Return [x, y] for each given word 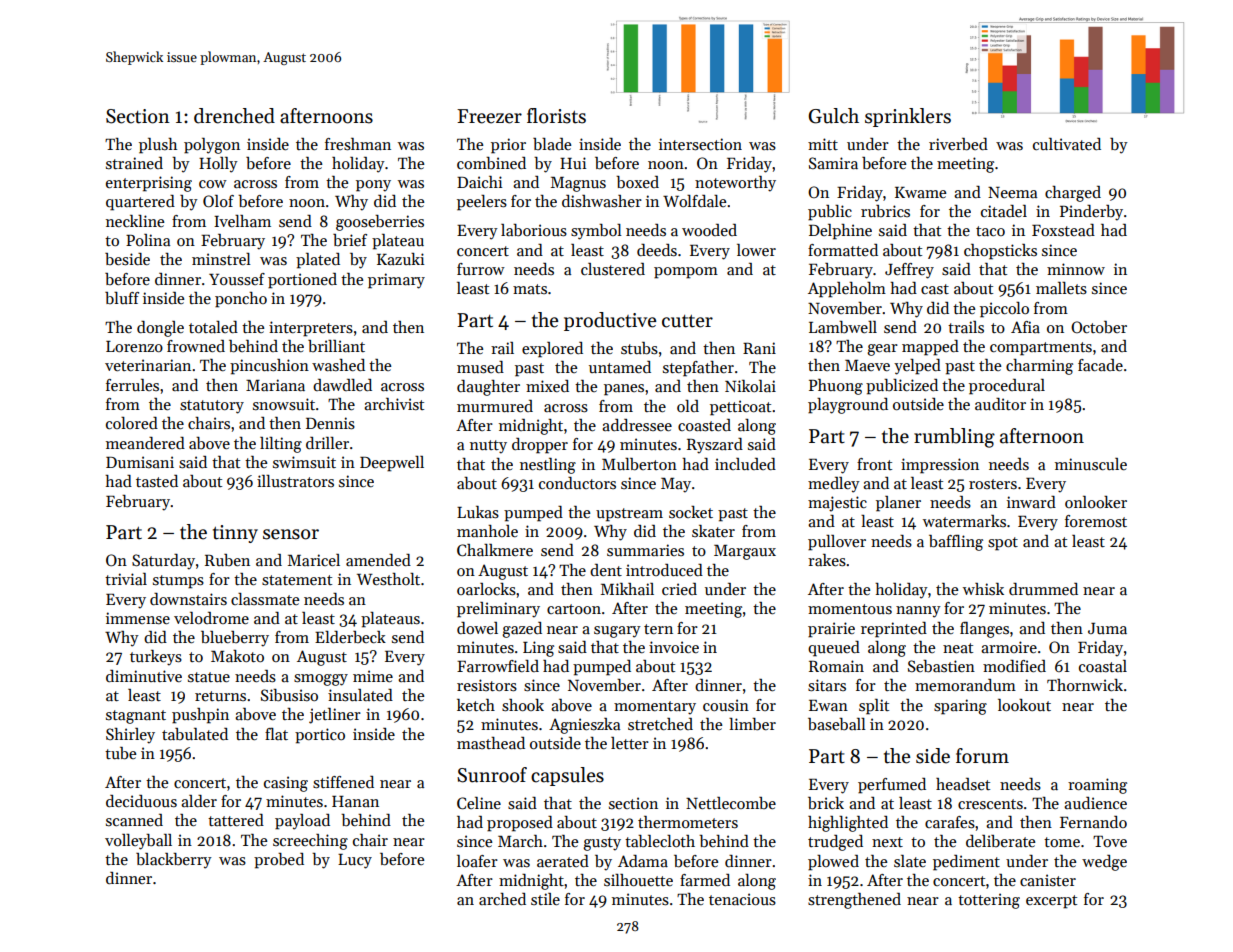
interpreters [311, 329]
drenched [234, 116]
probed [279, 861]
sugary [617, 632]
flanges [984, 630]
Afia [1025, 327]
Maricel [314, 560]
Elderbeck [350, 637]
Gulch [833, 116]
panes [624, 390]
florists [556, 116]
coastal [1103, 666]
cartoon [574, 609]
